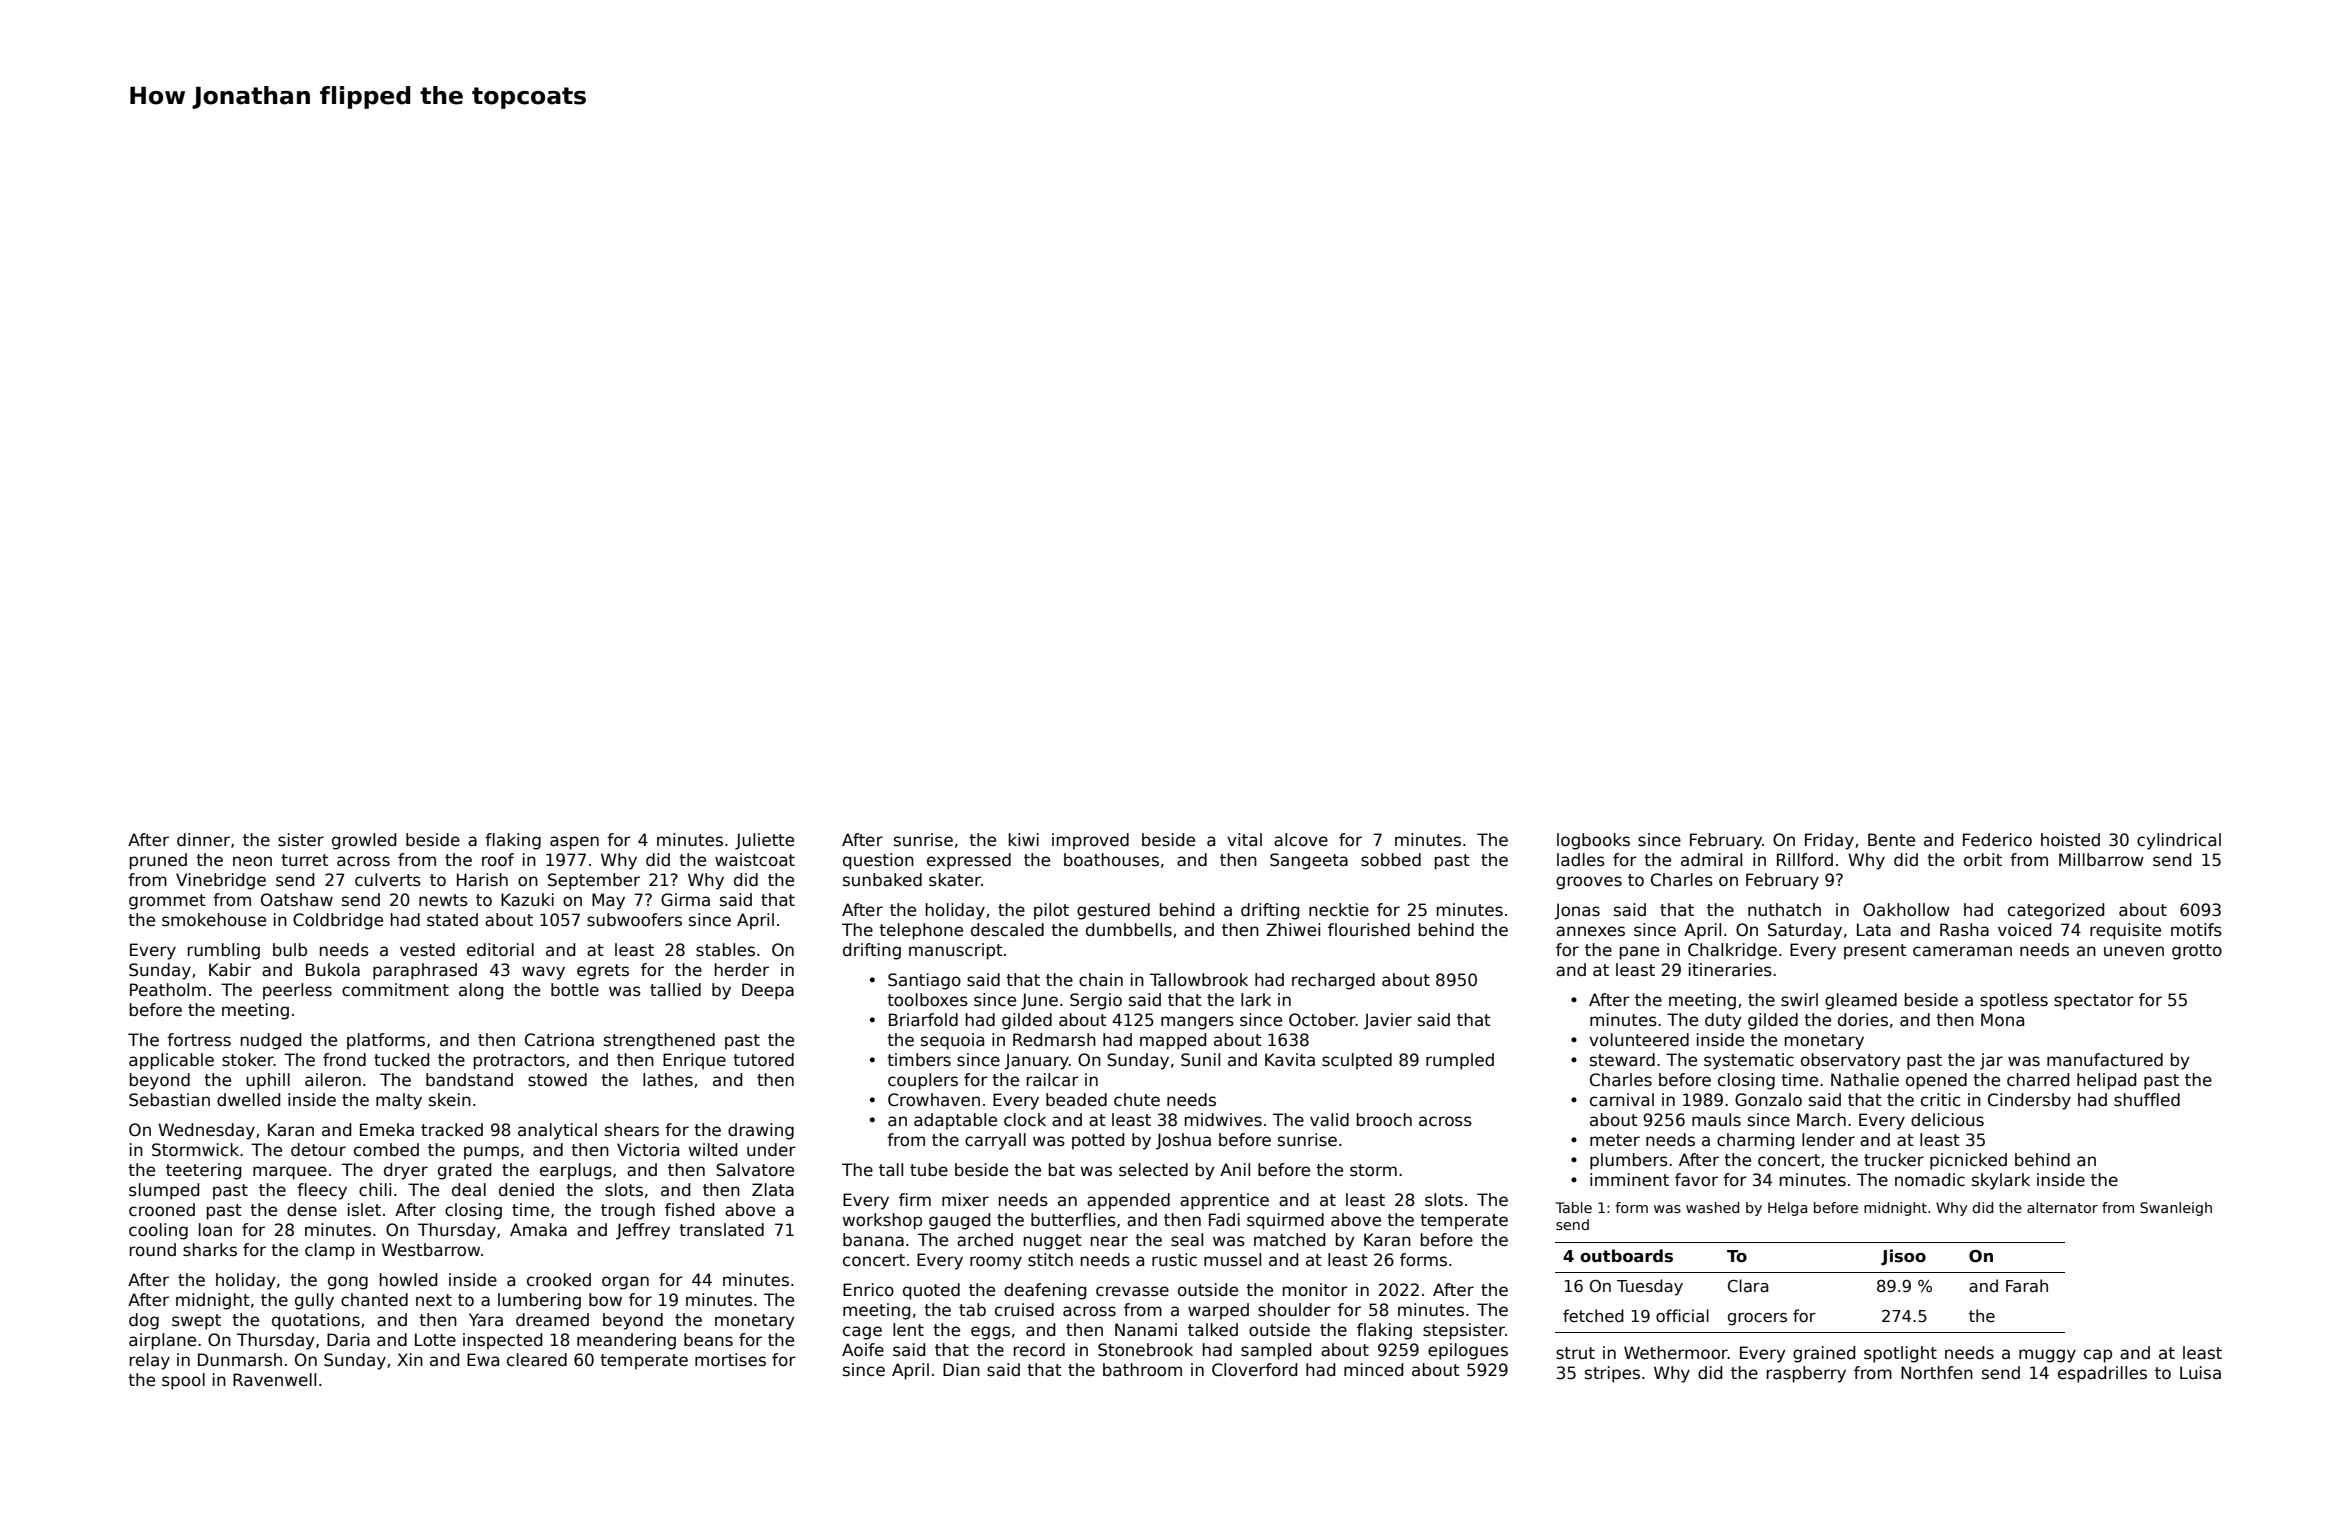  Describe the element at coordinates (1113, 911) in the image. I see `gestured` at that location.
